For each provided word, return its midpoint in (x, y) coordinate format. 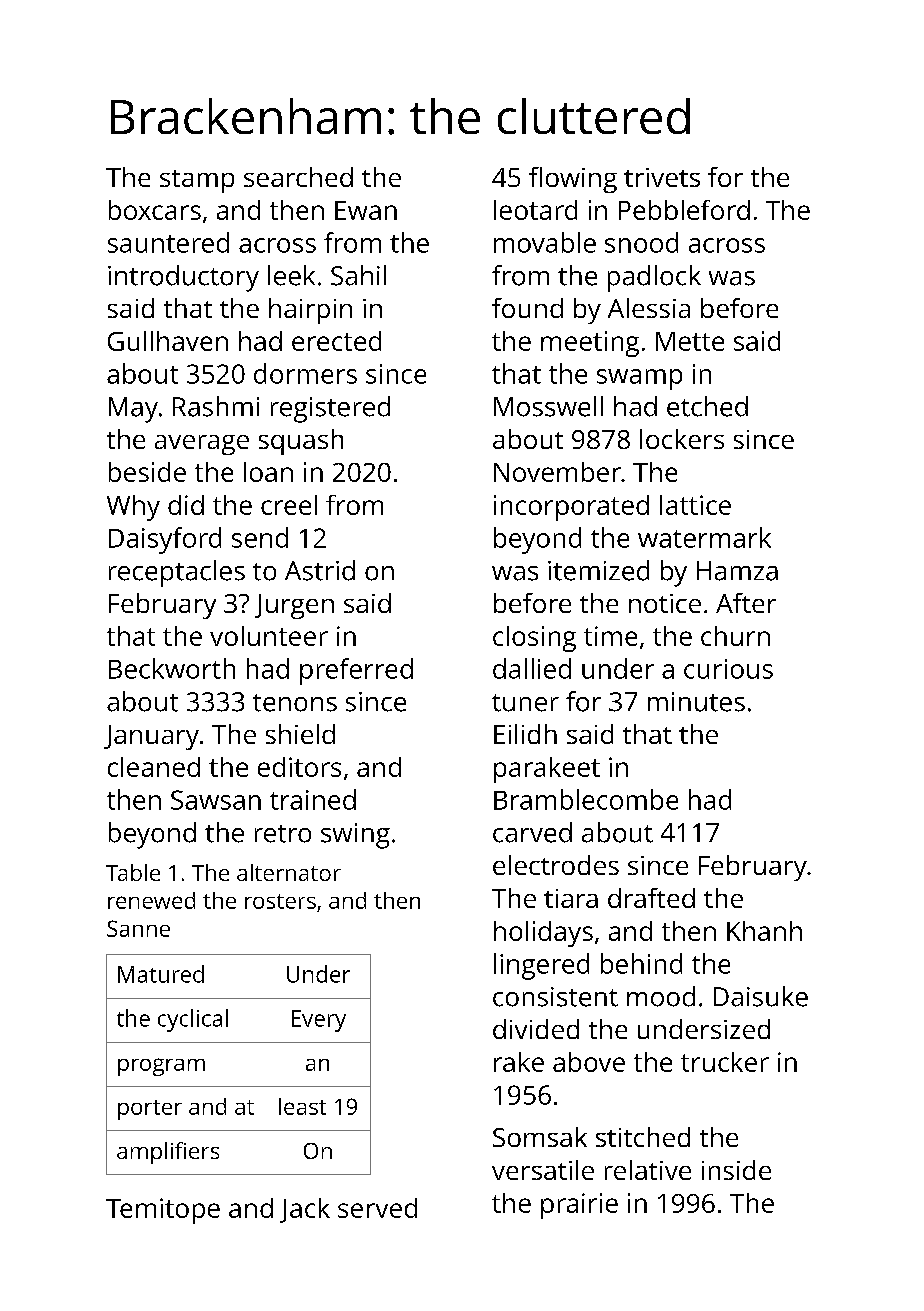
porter (150, 1110)
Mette (690, 341)
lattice (695, 505)
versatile (543, 1170)
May (133, 410)
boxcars (155, 210)
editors (299, 767)
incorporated (571, 508)
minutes (696, 702)
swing (355, 836)
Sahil (358, 275)
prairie (579, 1206)
